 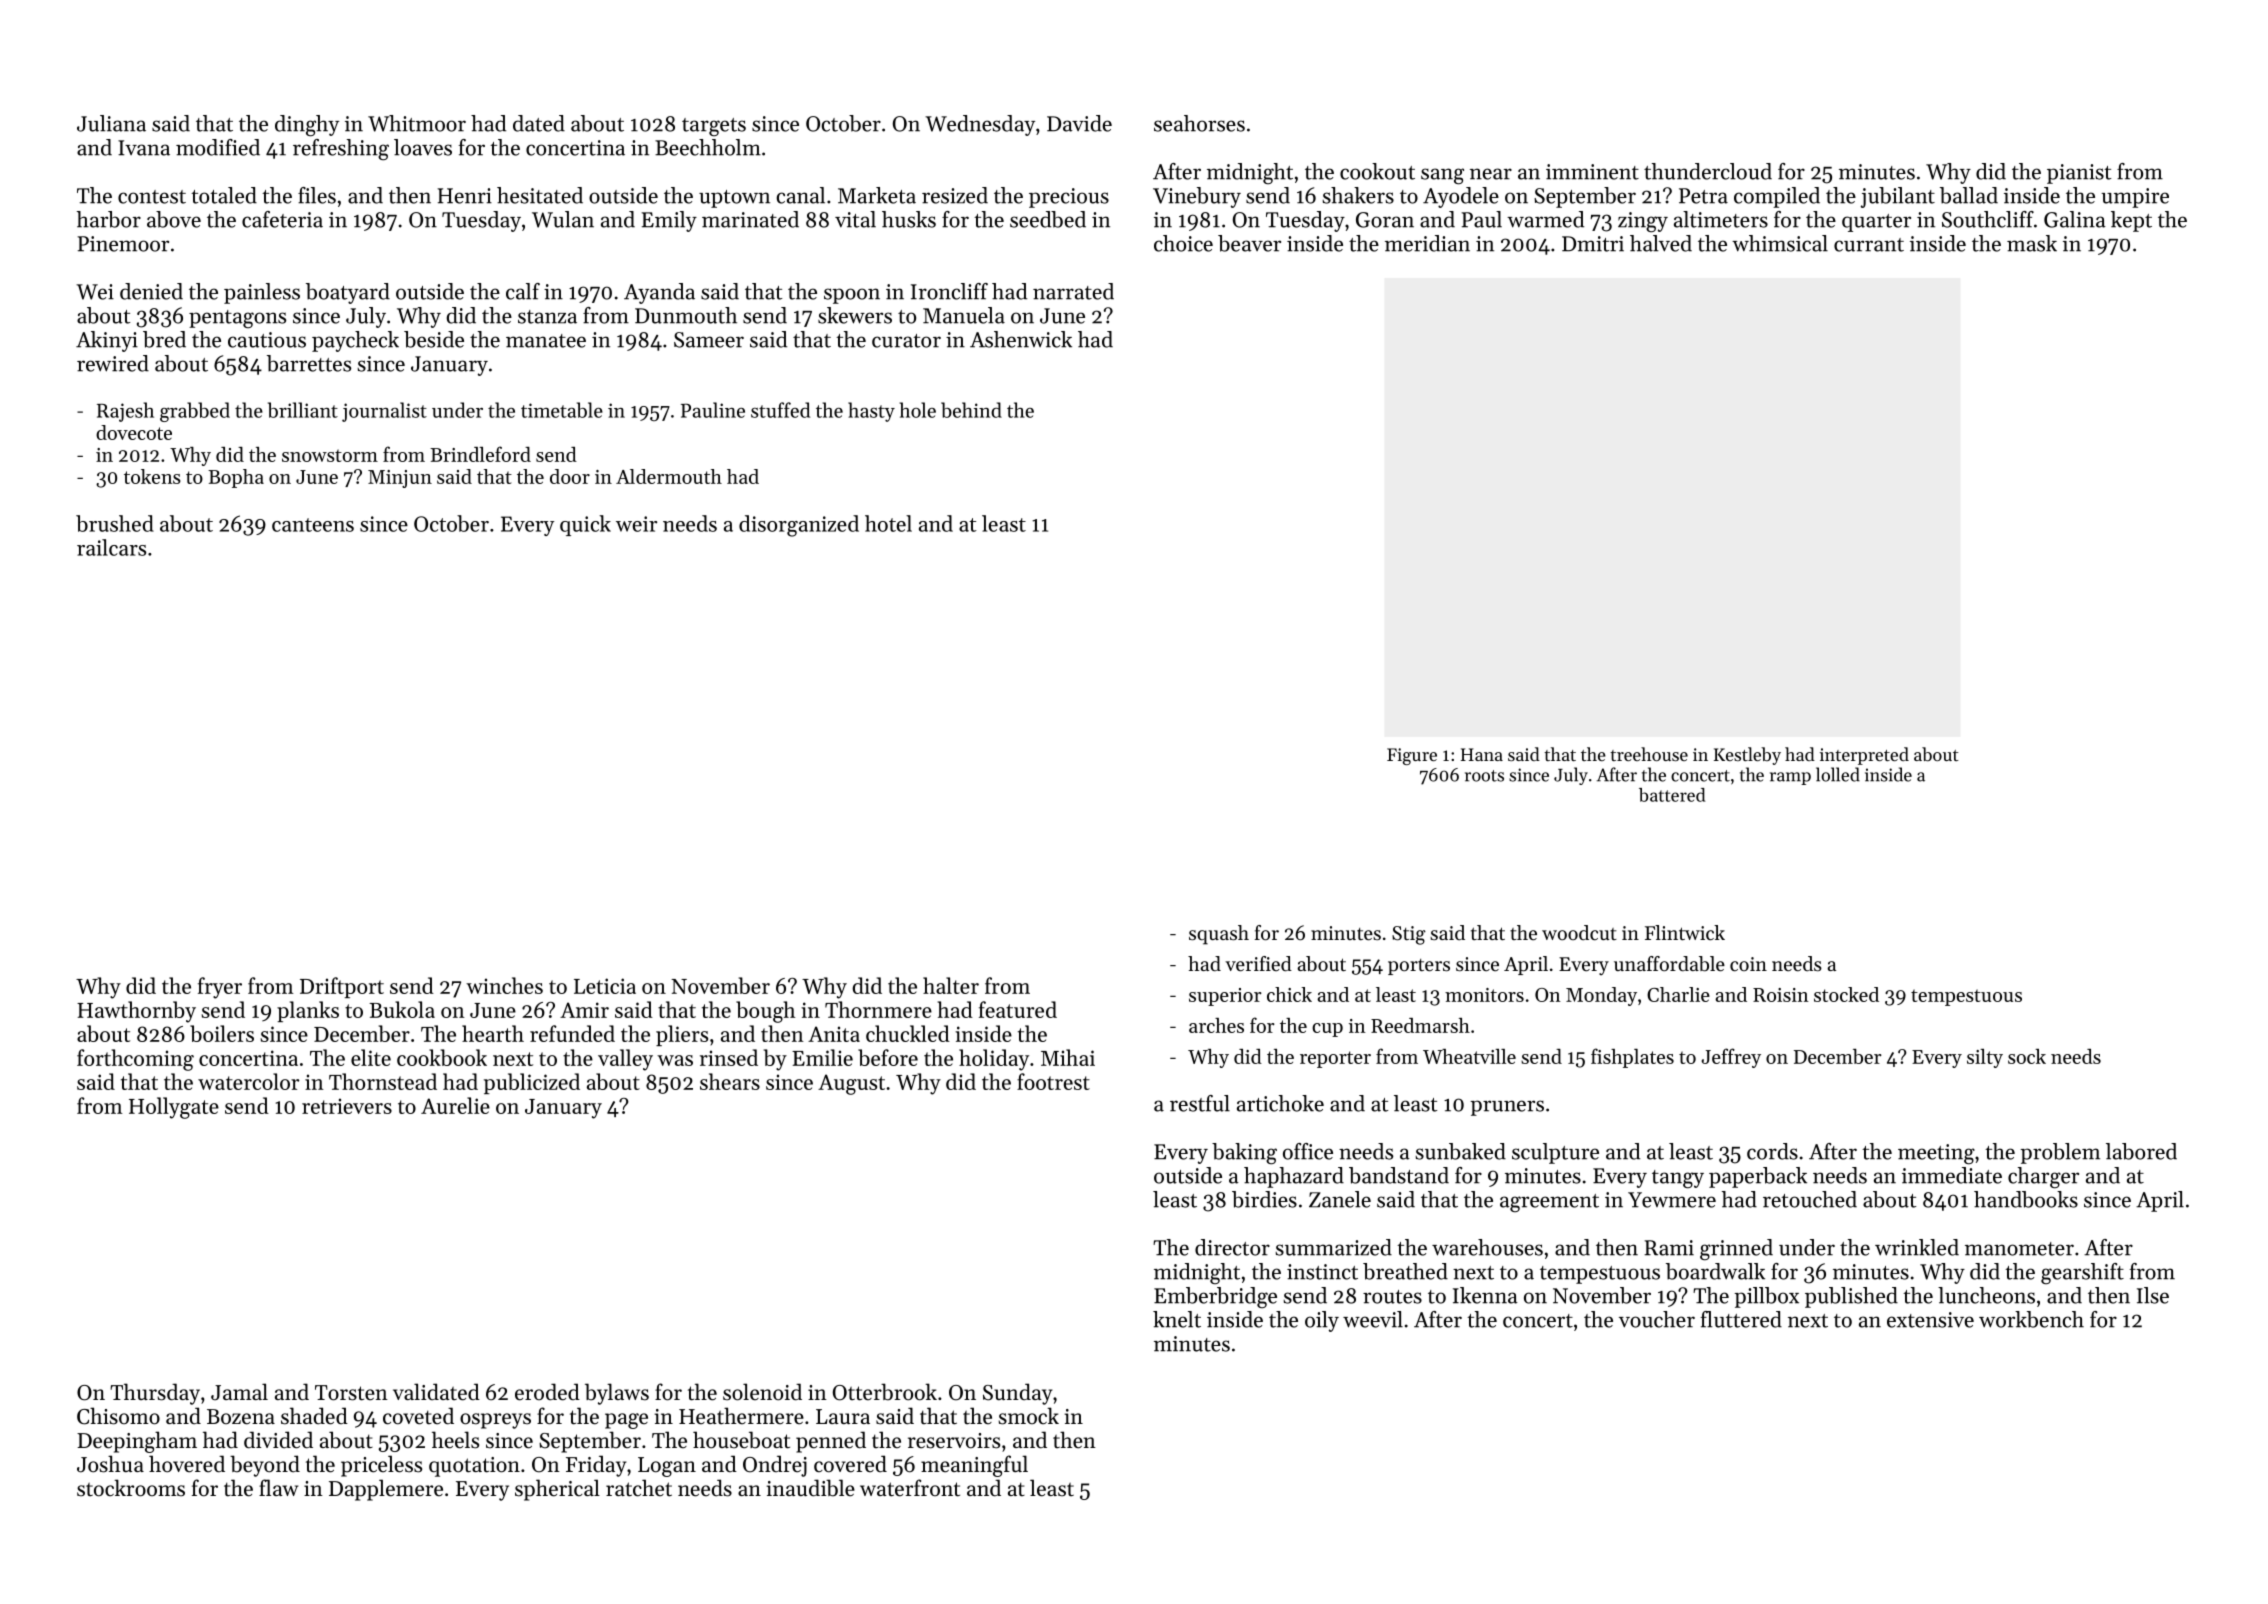 I want to click on dovecote, so click(x=134, y=432).
